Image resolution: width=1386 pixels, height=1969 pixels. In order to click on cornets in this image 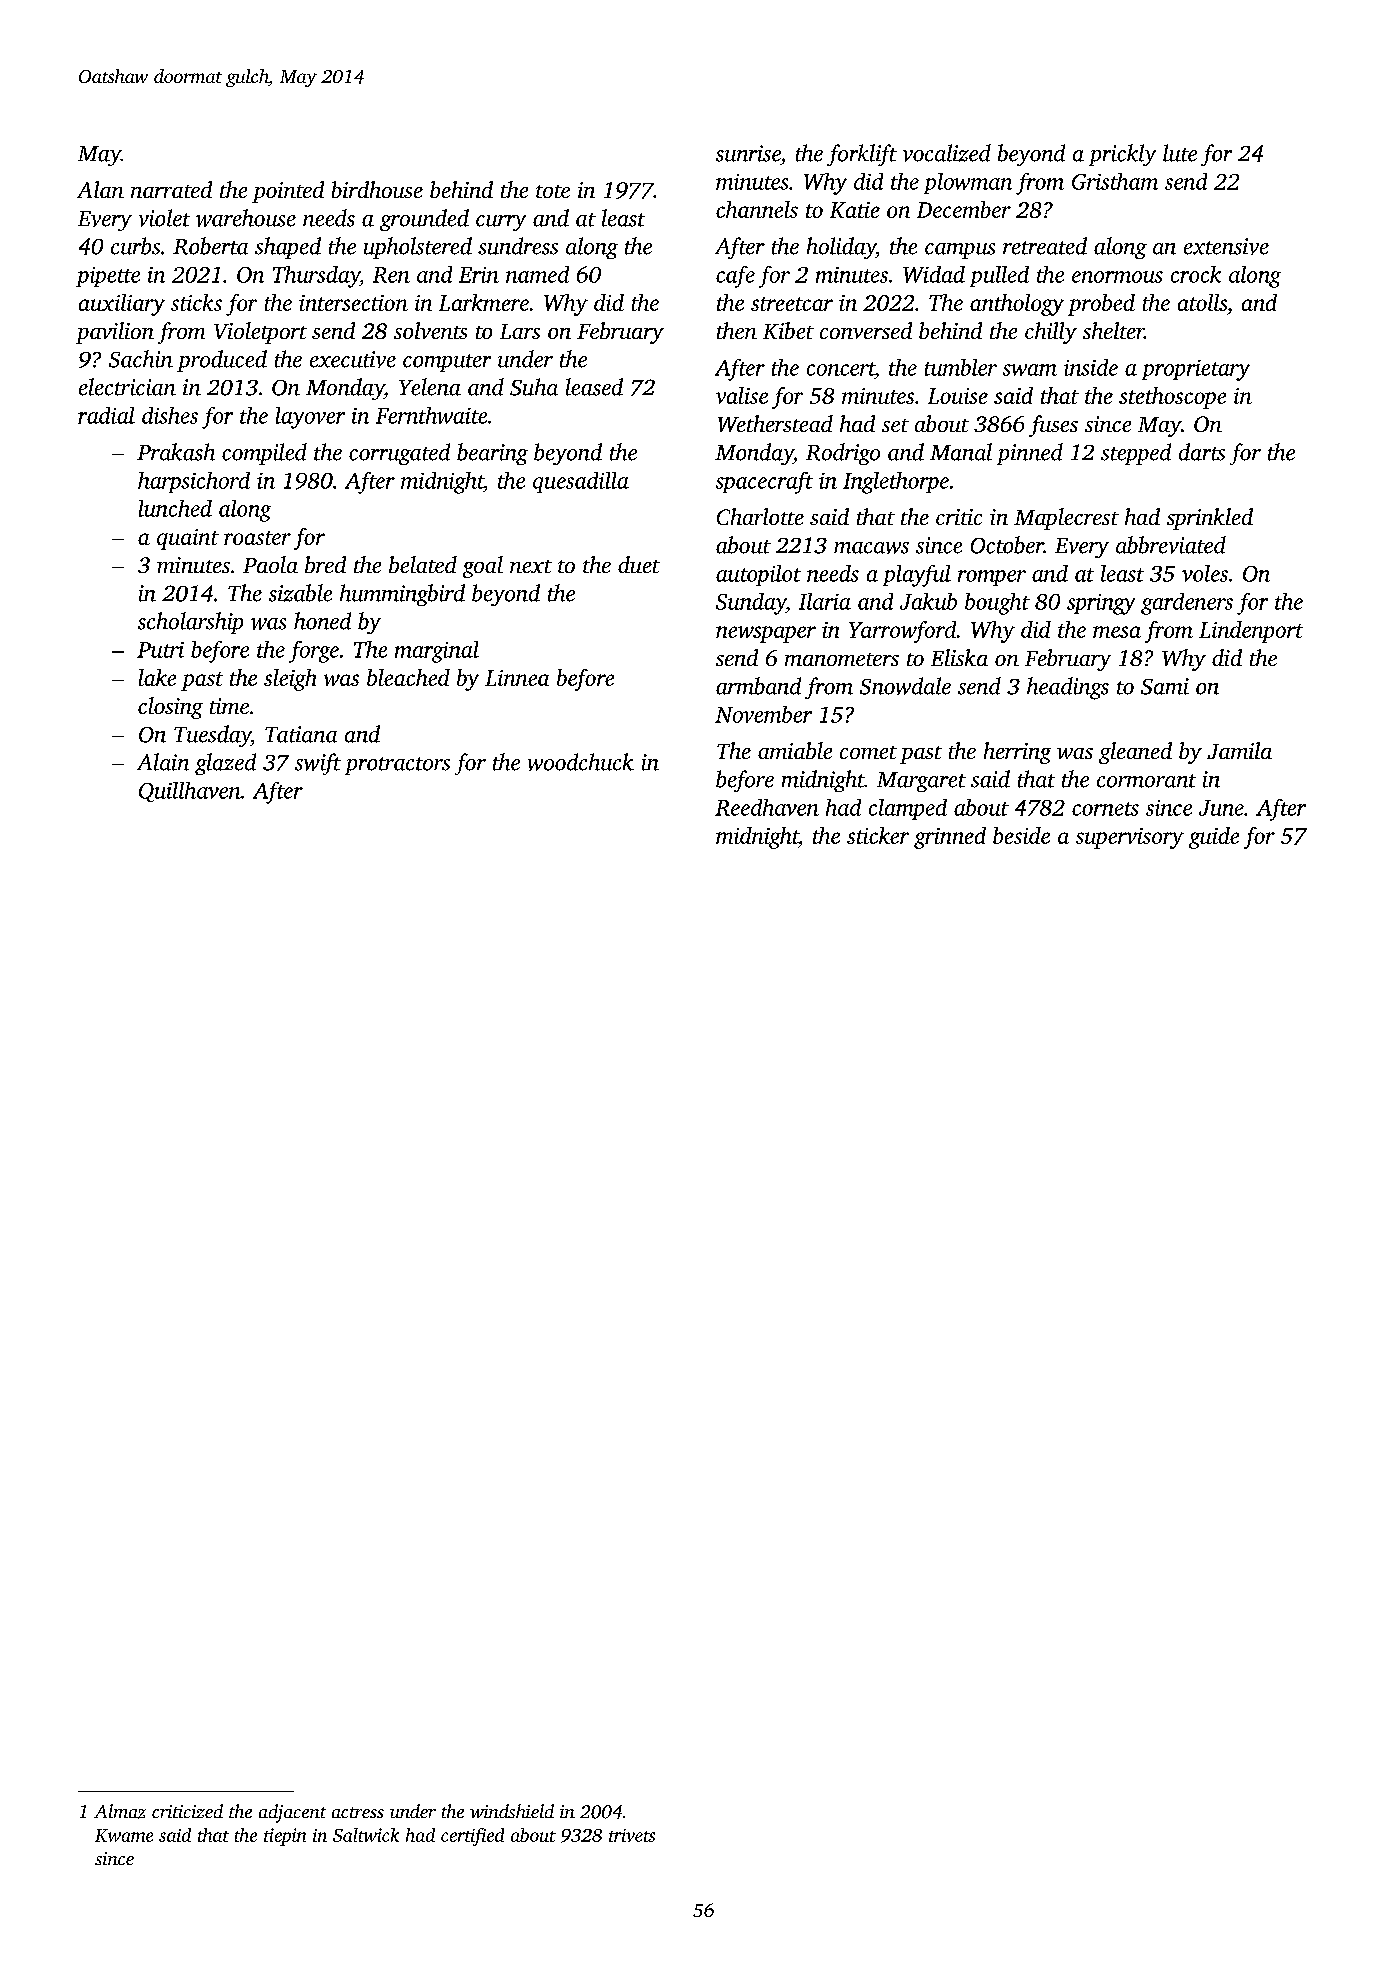, I will do `click(1105, 809)`.
